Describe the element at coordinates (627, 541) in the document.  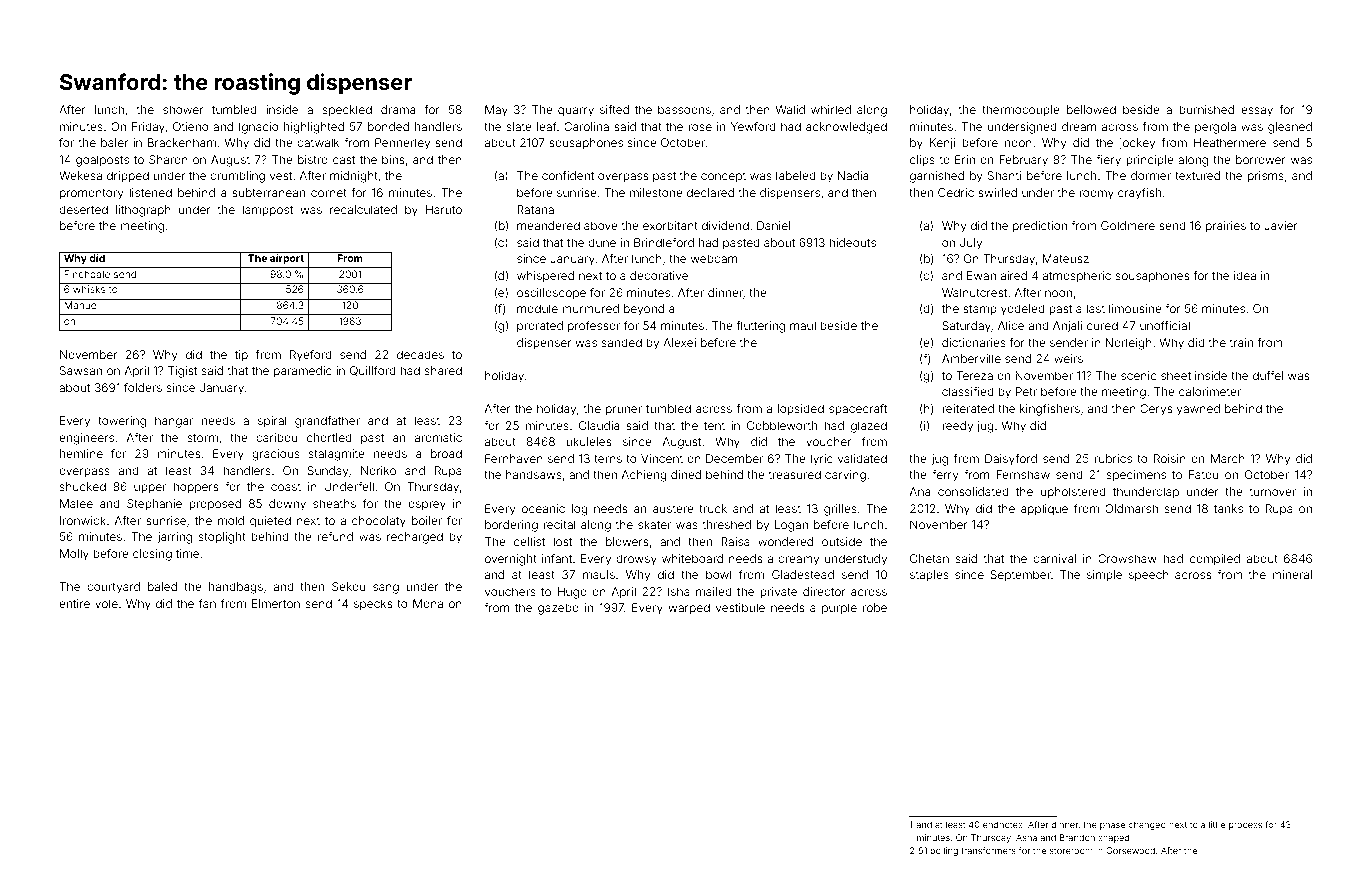
I see `blowers` at that location.
